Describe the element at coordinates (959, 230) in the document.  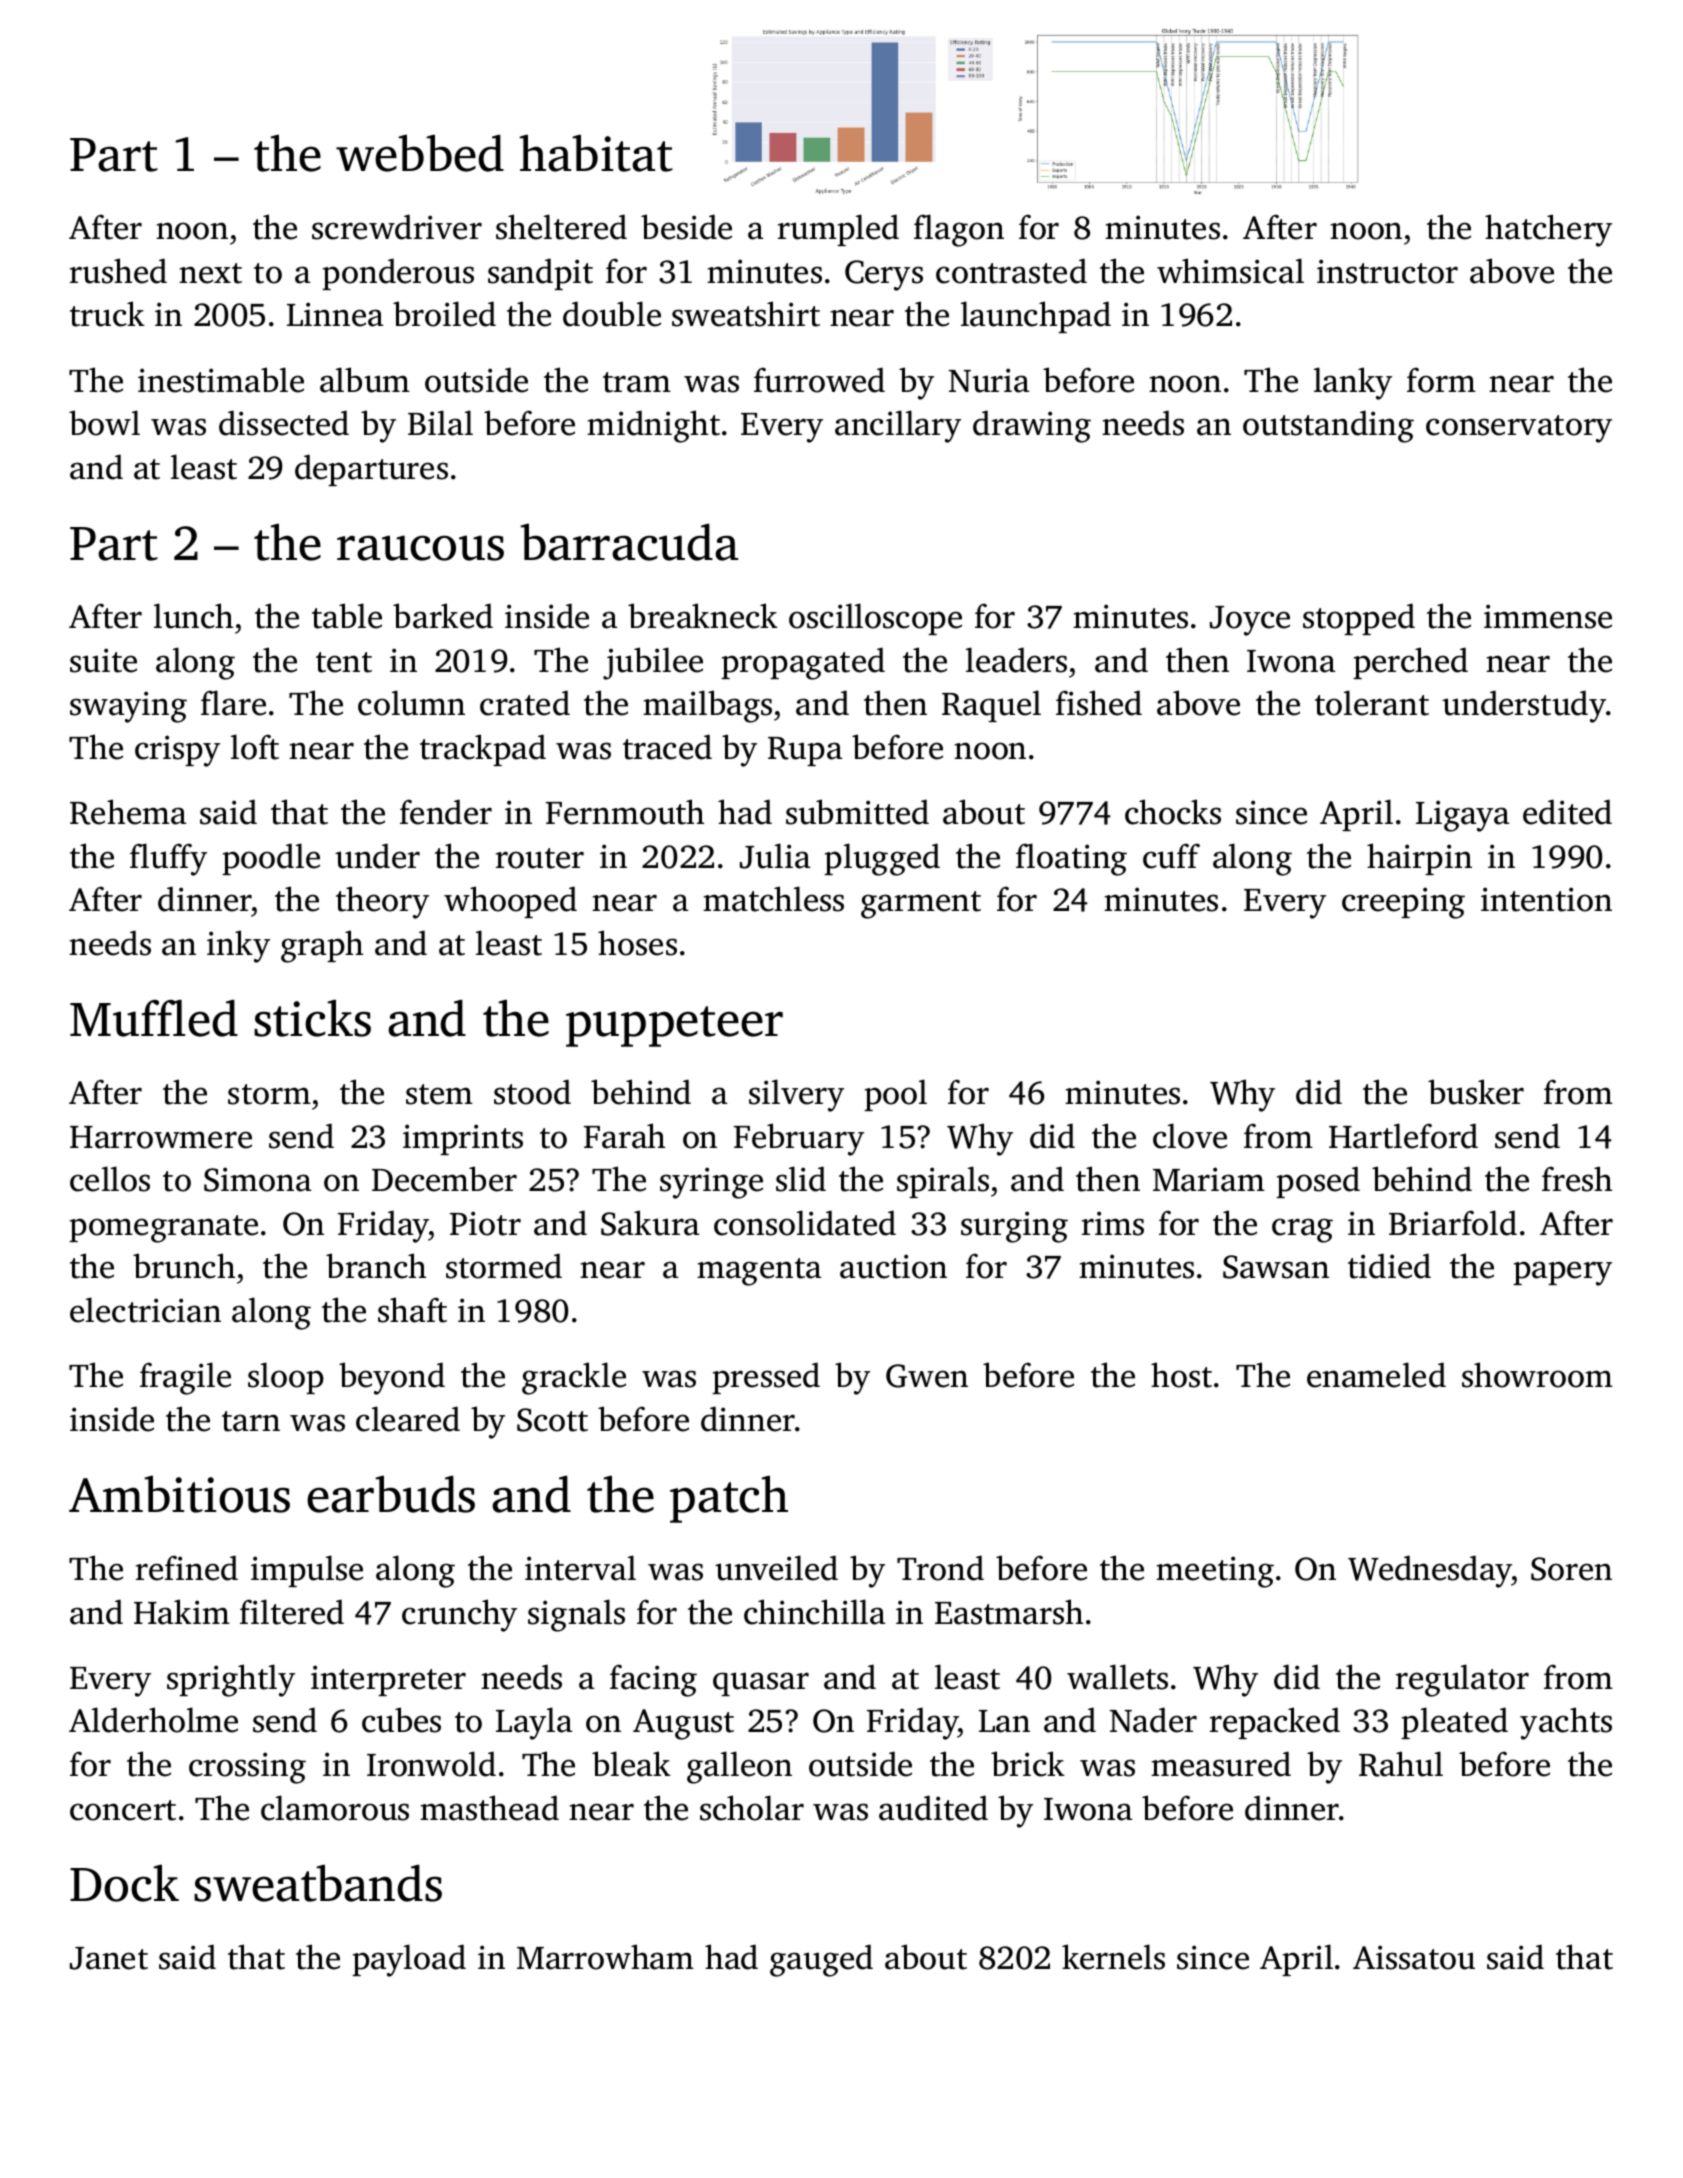
I see `flagon` at that location.
